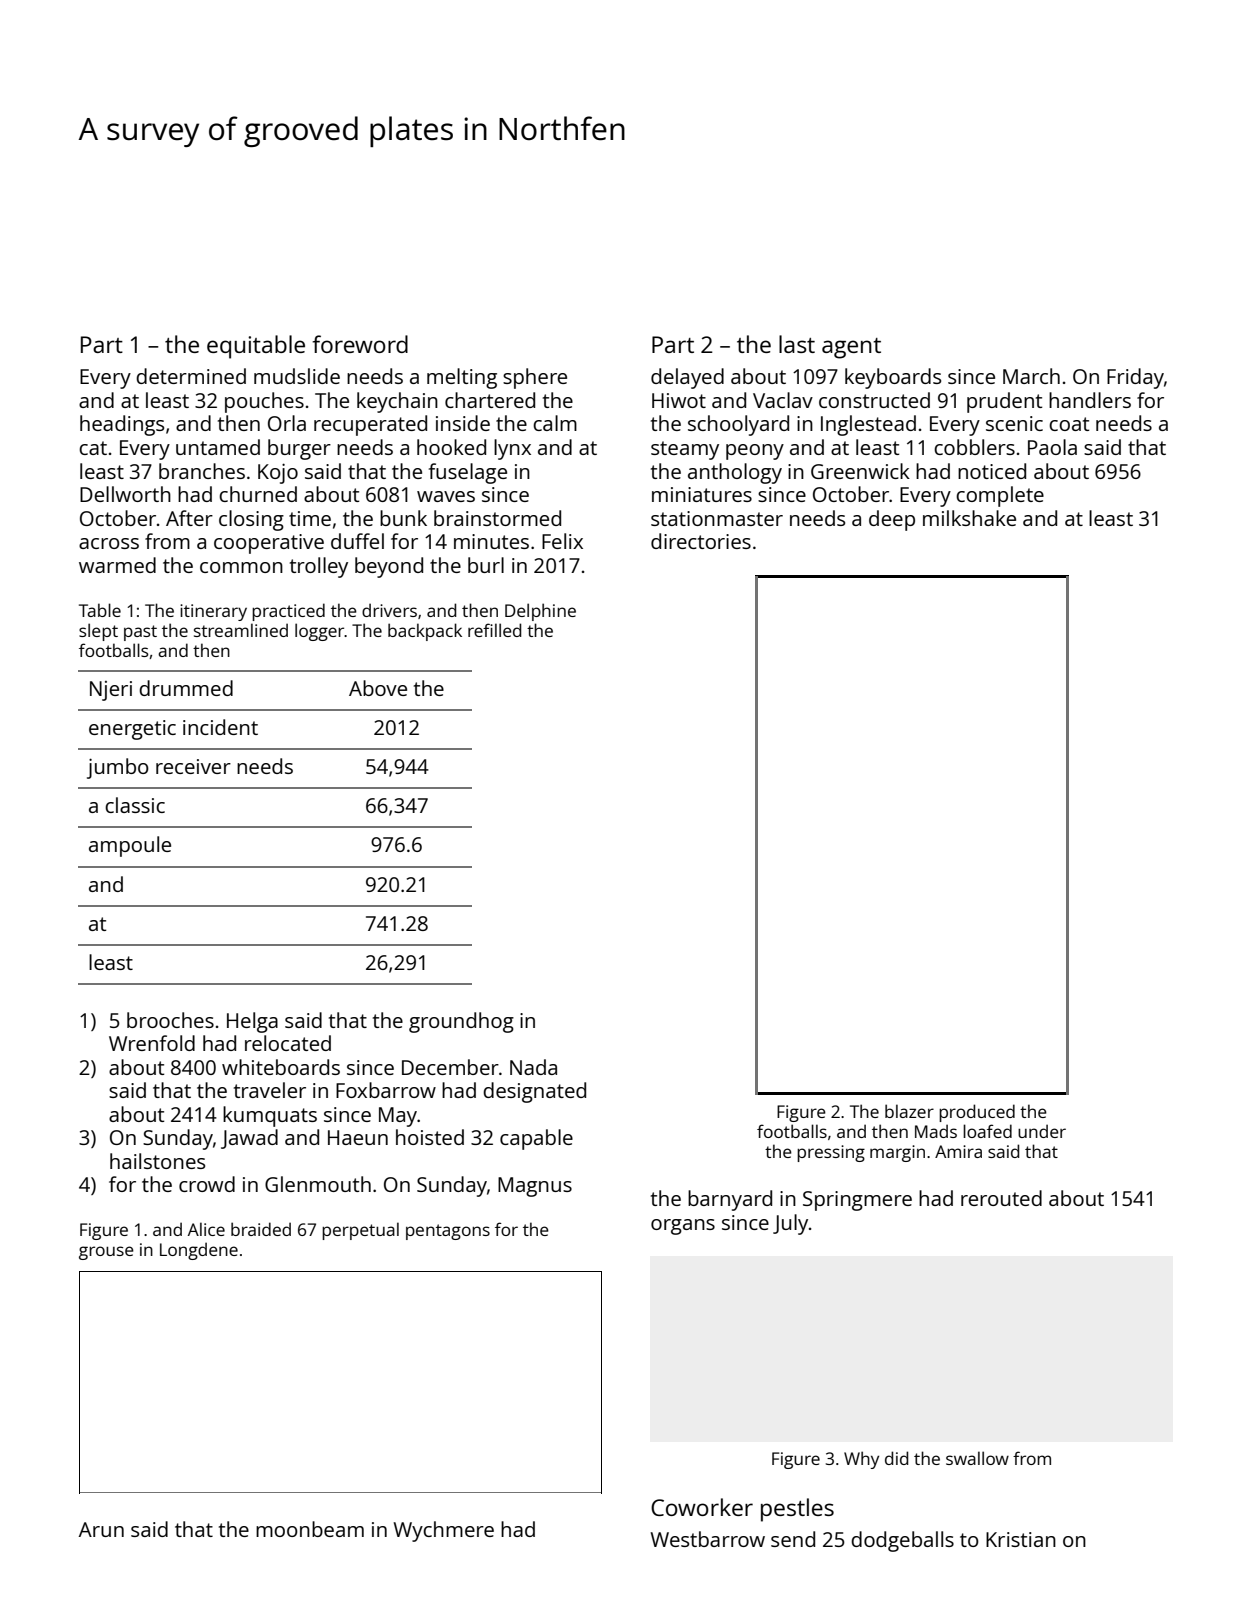 Image resolution: width=1252 pixels, height=1620 pixels. I want to click on December, so click(450, 1067).
